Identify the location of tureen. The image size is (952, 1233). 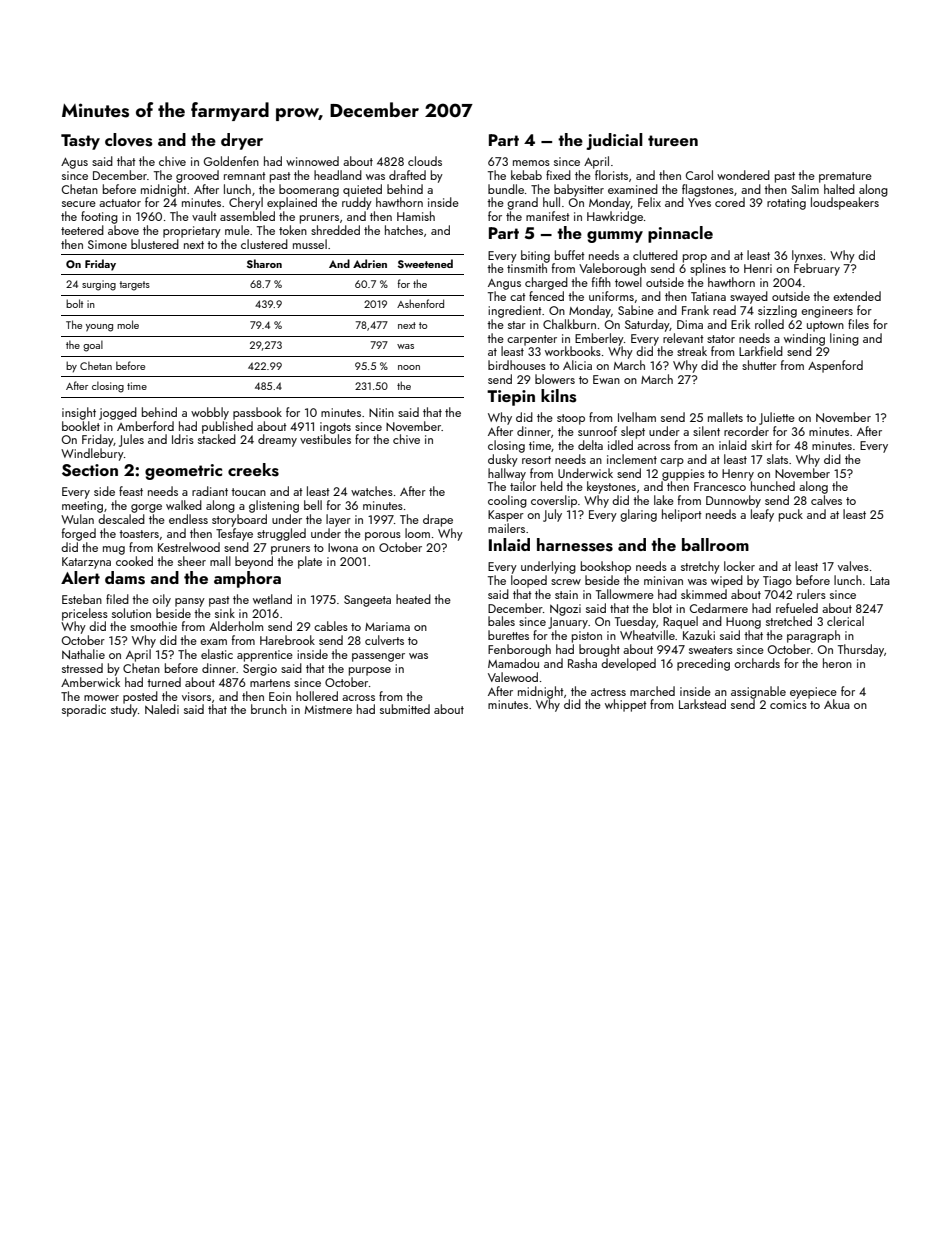
(673, 140).
